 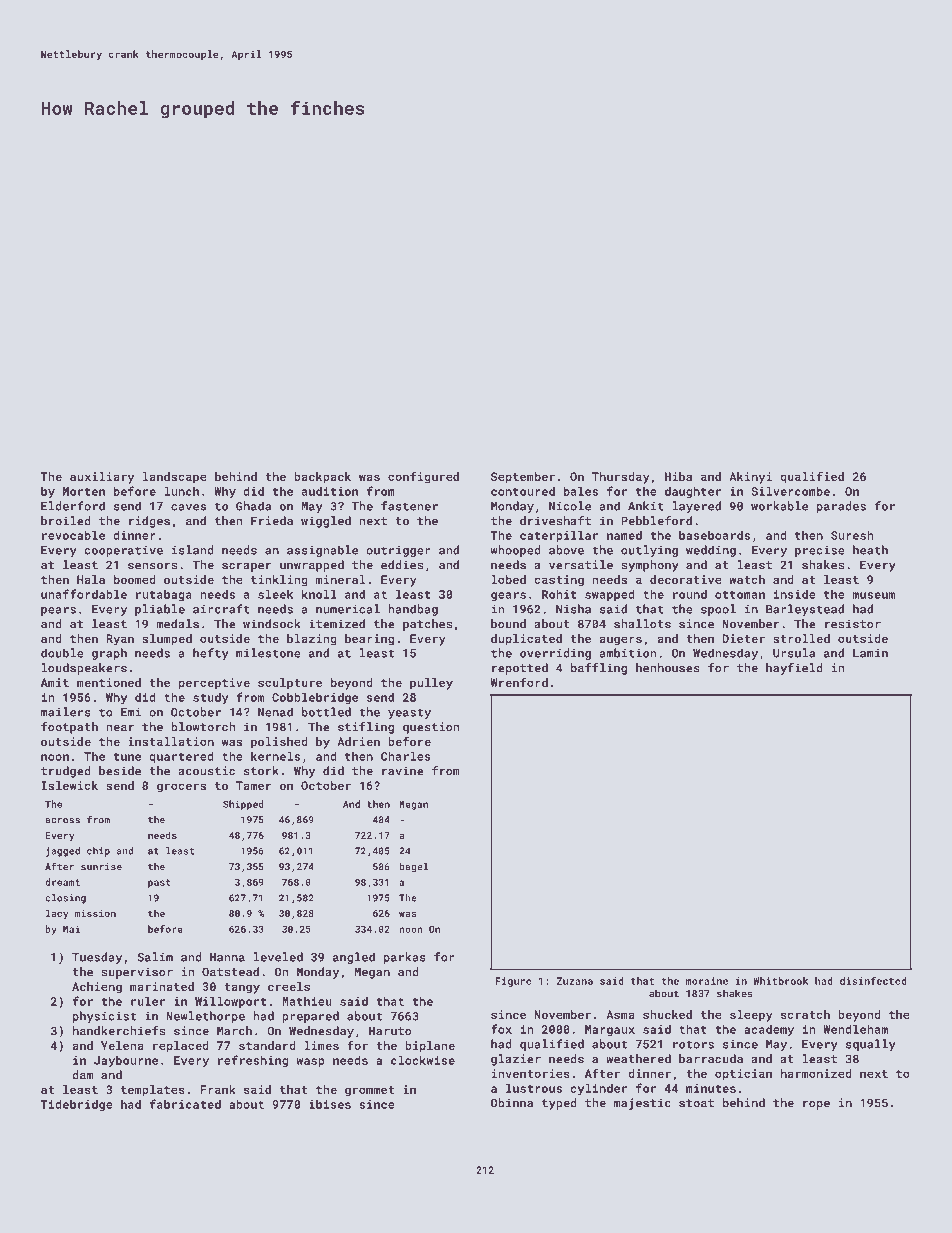 What do you see at coordinates (794, 669) in the document?
I see `hayfield` at bounding box center [794, 669].
